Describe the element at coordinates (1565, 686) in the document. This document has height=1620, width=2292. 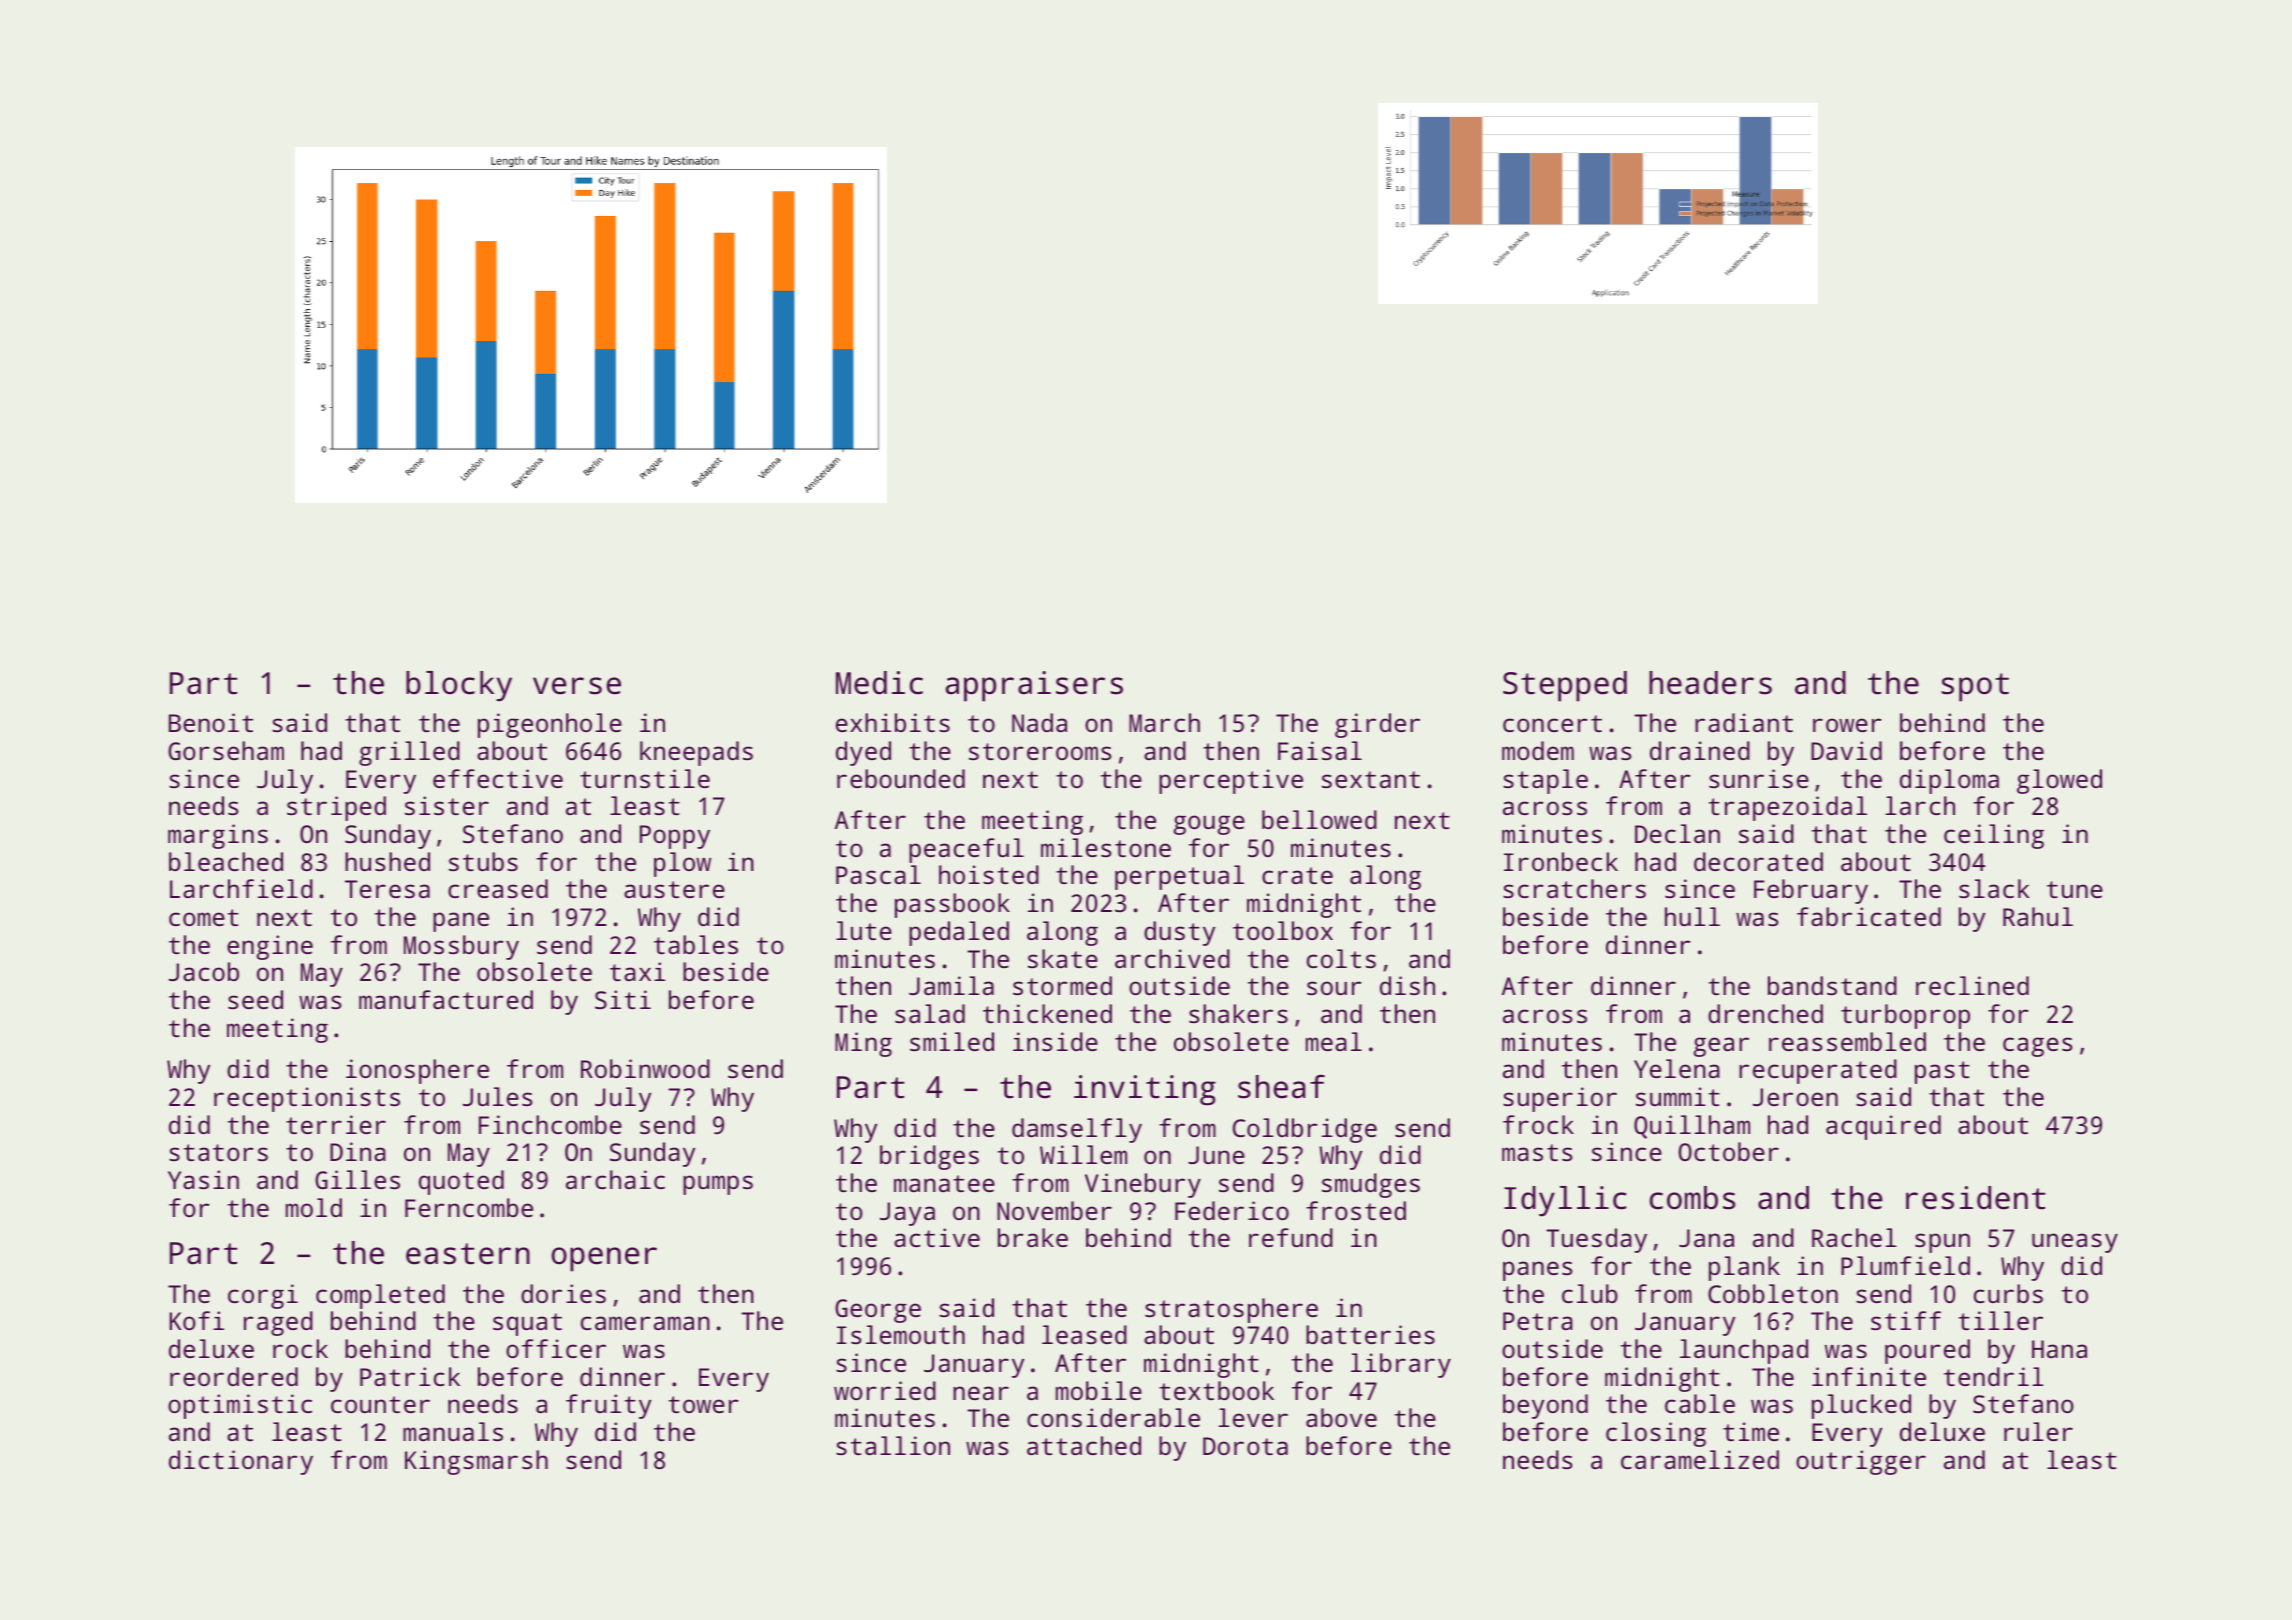
I see `Stepped` at that location.
